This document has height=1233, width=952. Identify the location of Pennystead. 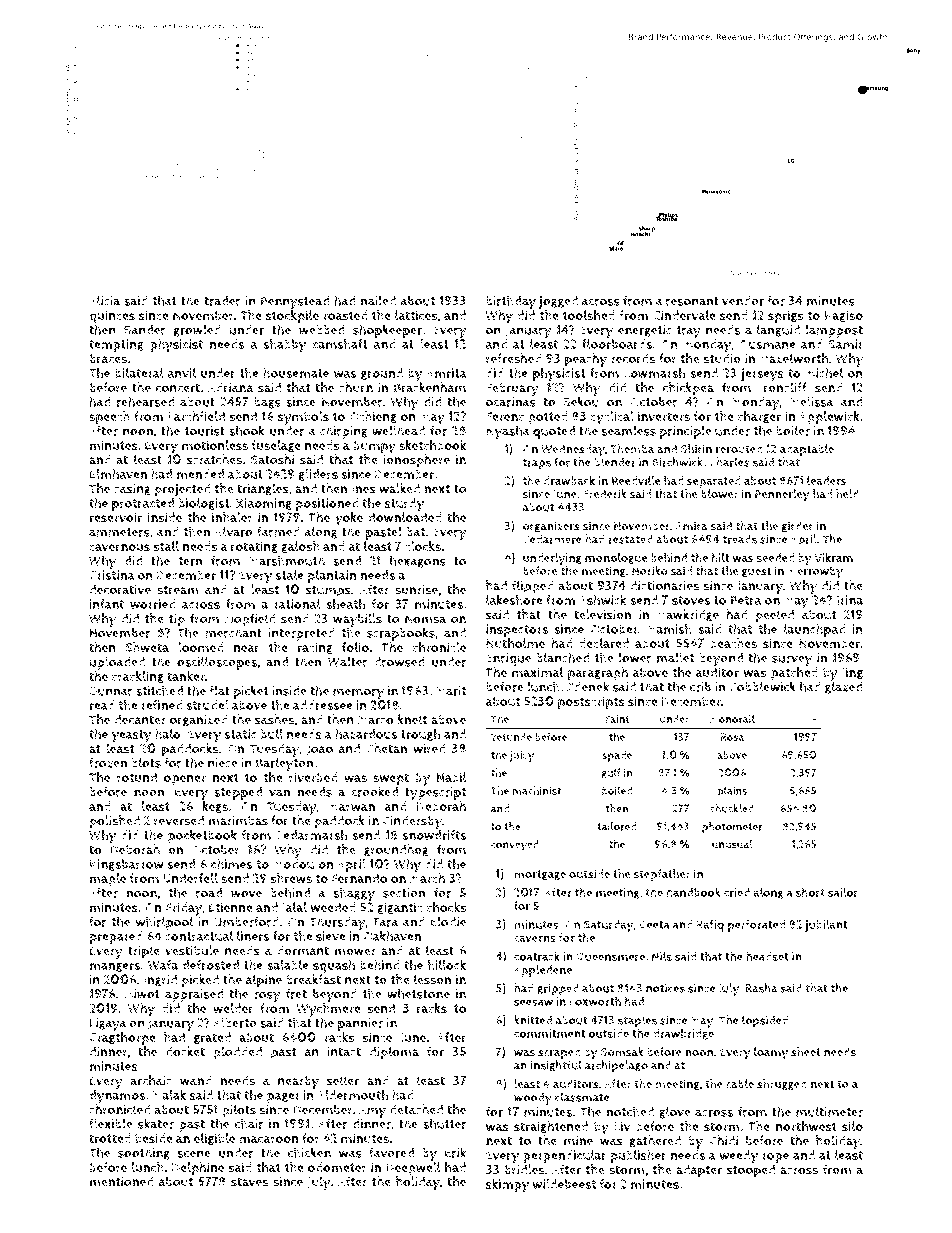
(295, 302).
